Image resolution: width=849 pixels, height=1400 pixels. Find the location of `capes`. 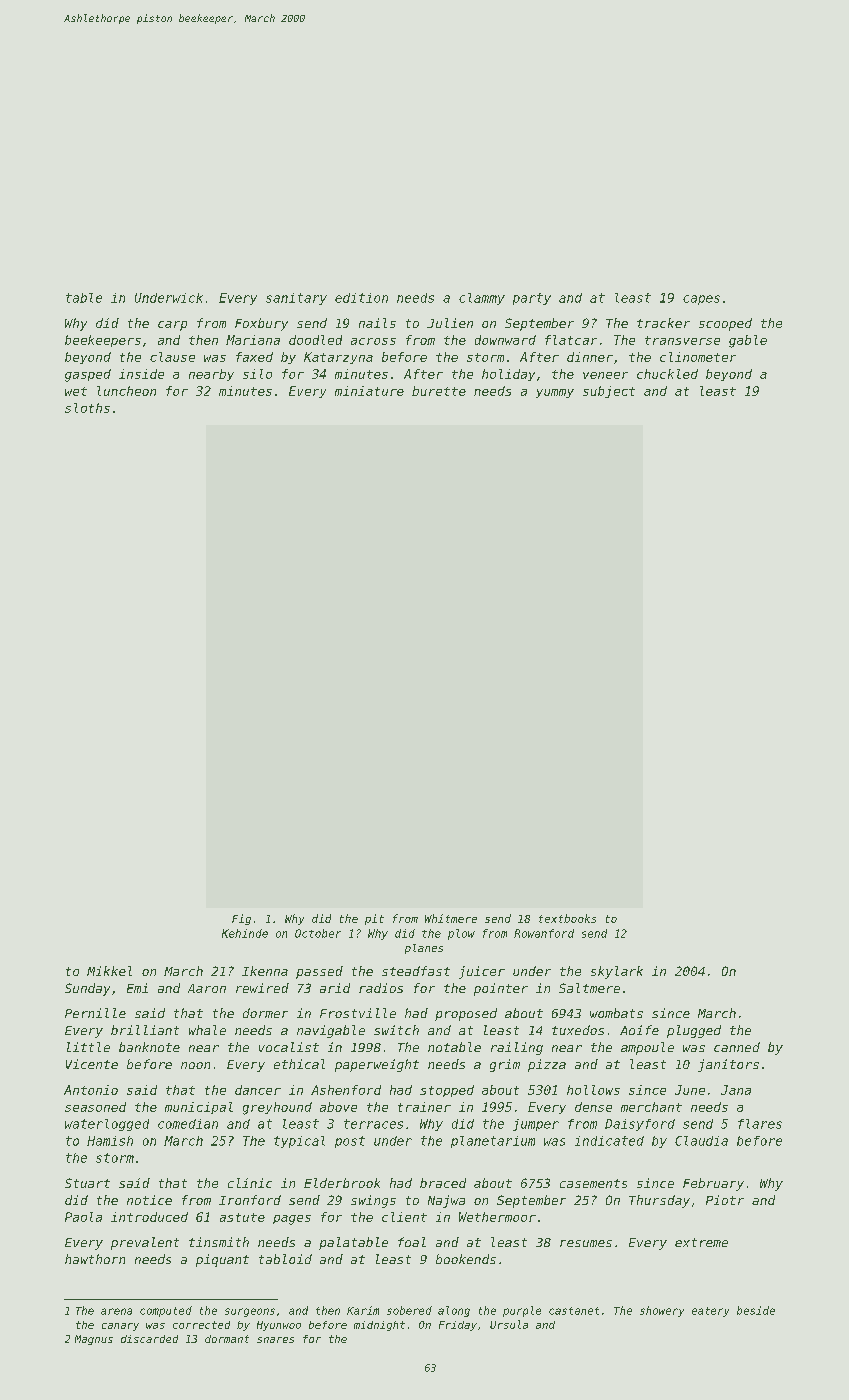

capes is located at coordinates (701, 300).
